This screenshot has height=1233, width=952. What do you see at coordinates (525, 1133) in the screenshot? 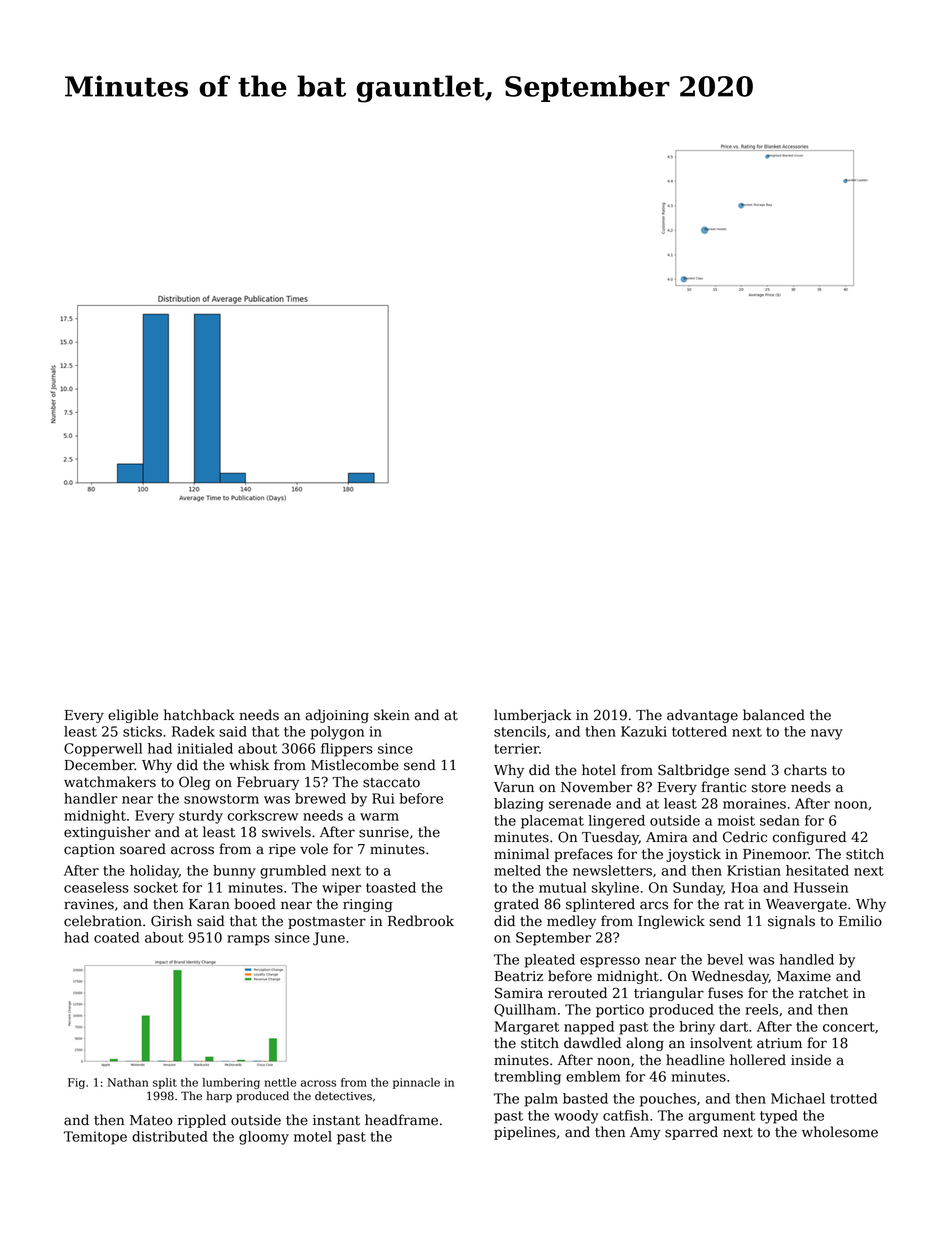
I see `pipelines` at bounding box center [525, 1133].
